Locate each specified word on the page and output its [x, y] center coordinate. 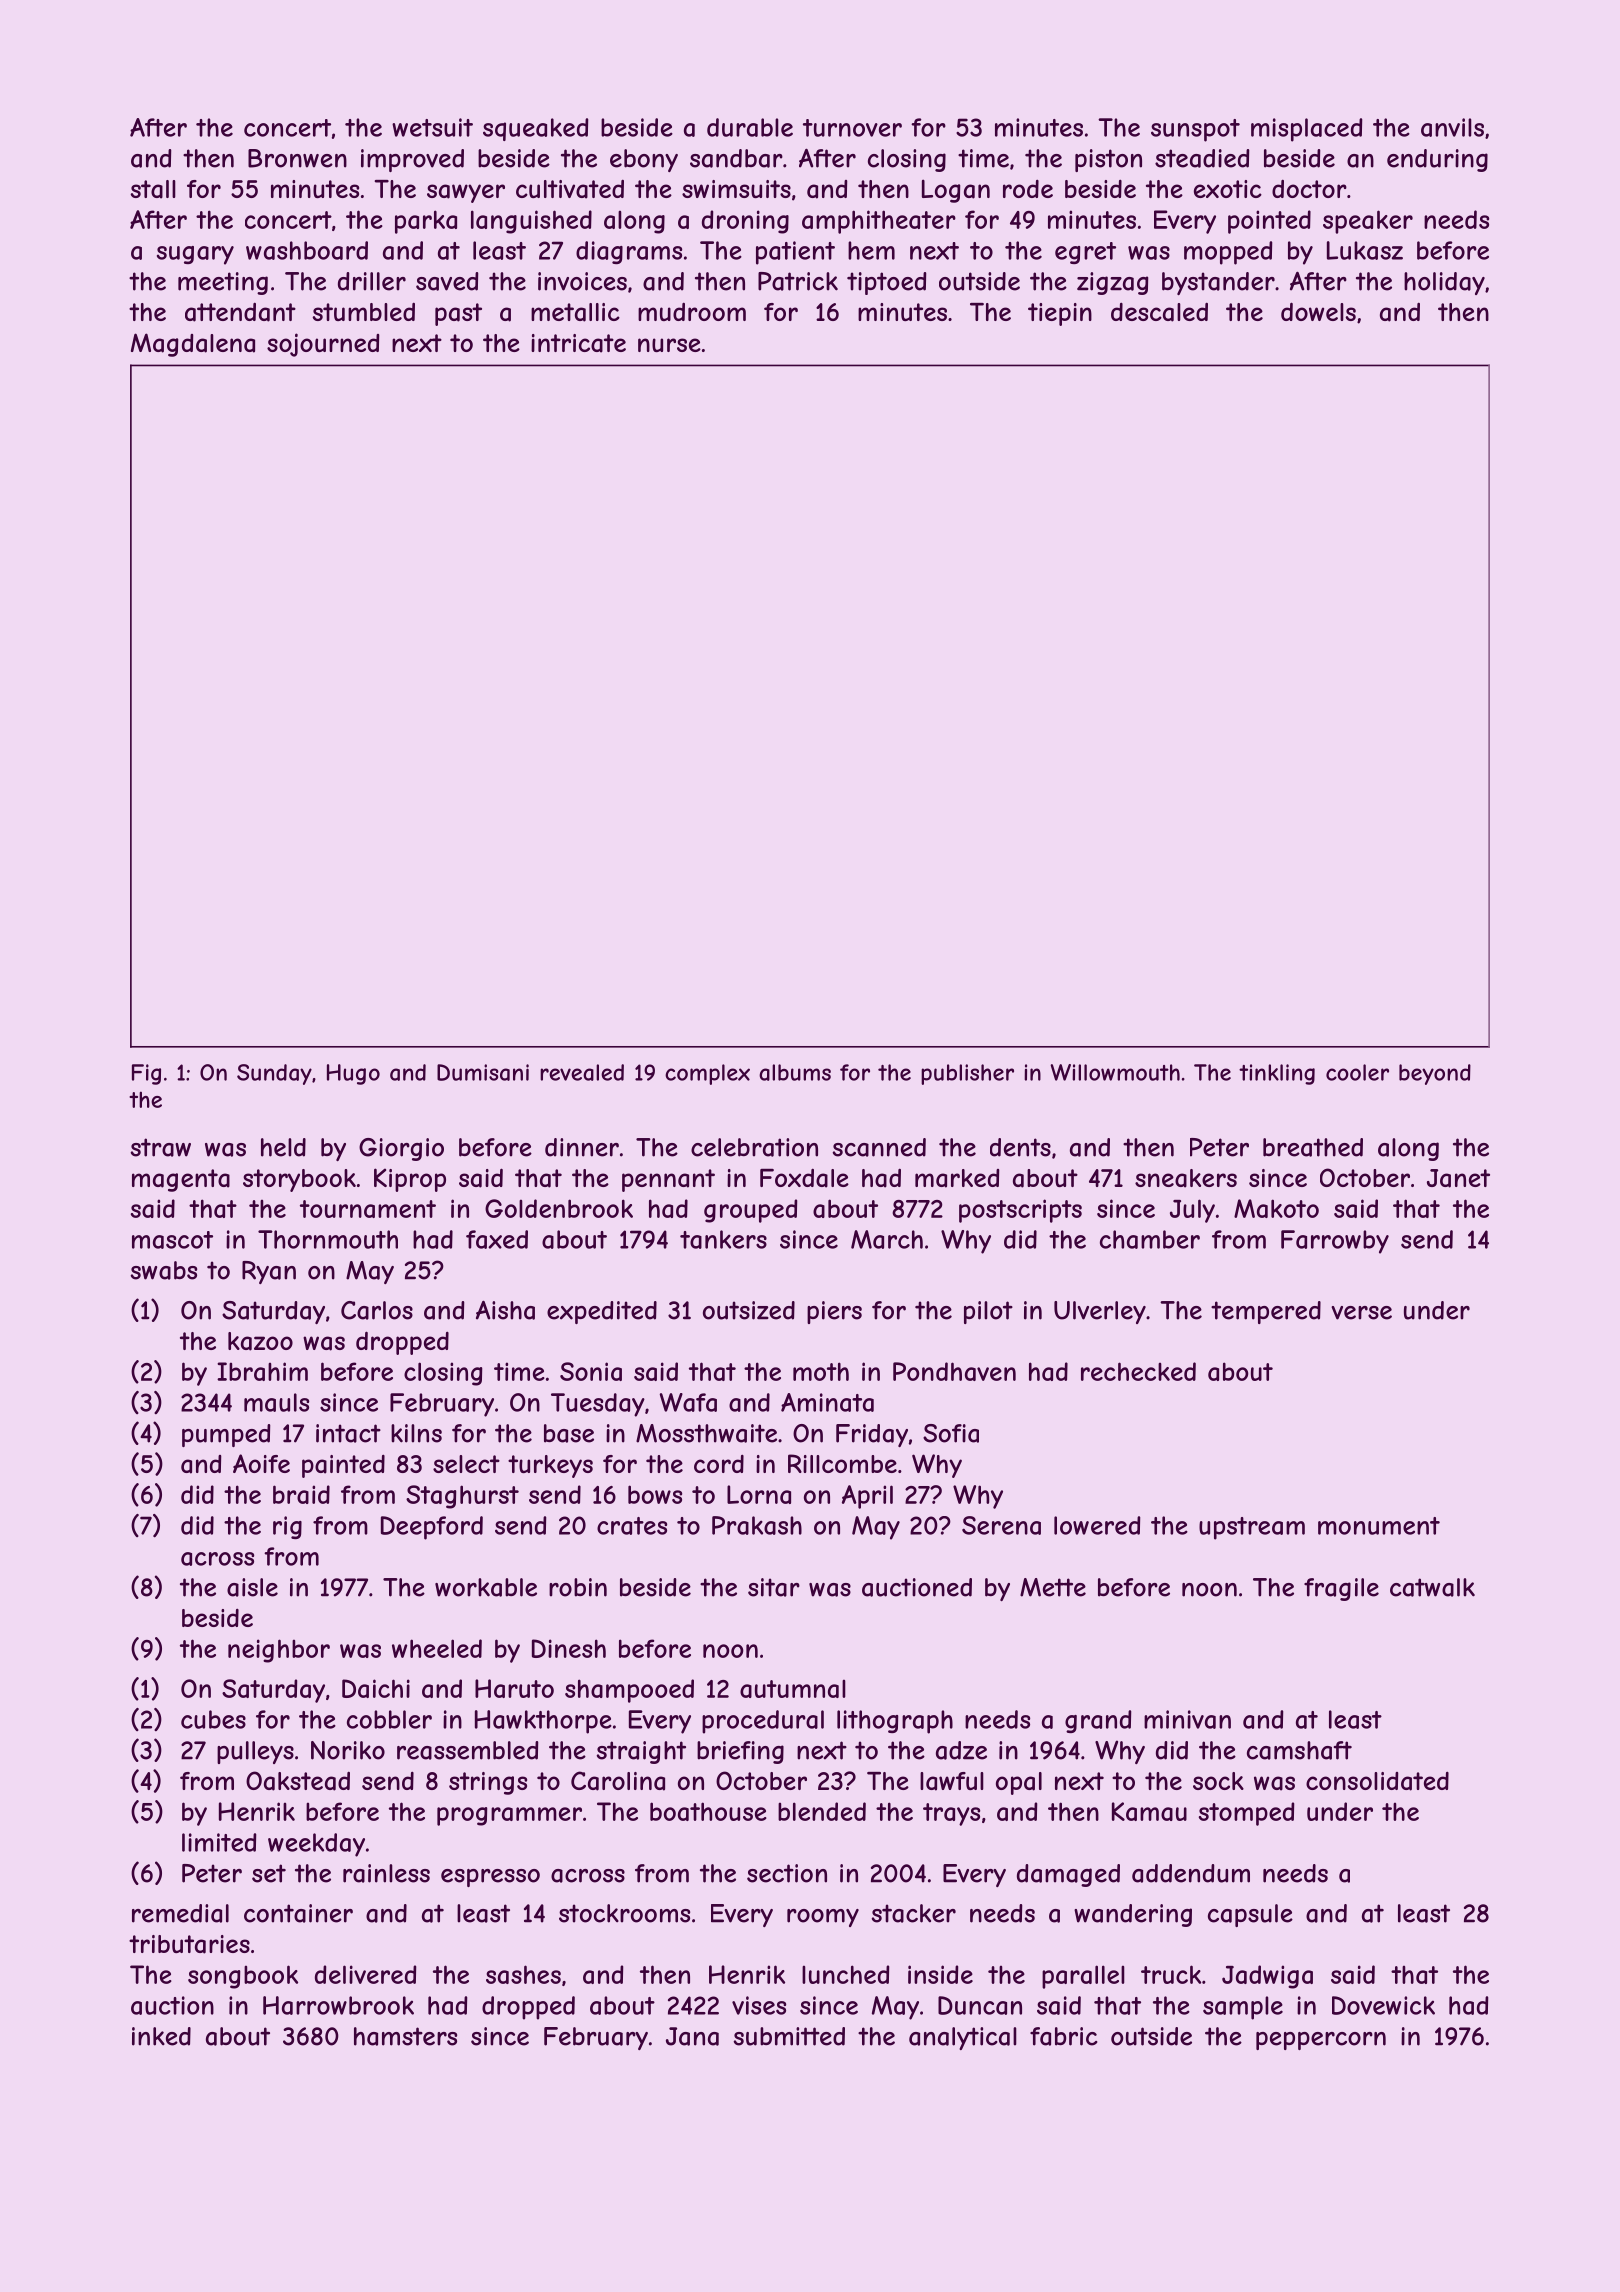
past [458, 314]
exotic [1228, 189]
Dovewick [1383, 2005]
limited [219, 1842]
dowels [1318, 311]
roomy [823, 1918]
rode [1028, 189]
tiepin [1060, 314]
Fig [146, 1074]
